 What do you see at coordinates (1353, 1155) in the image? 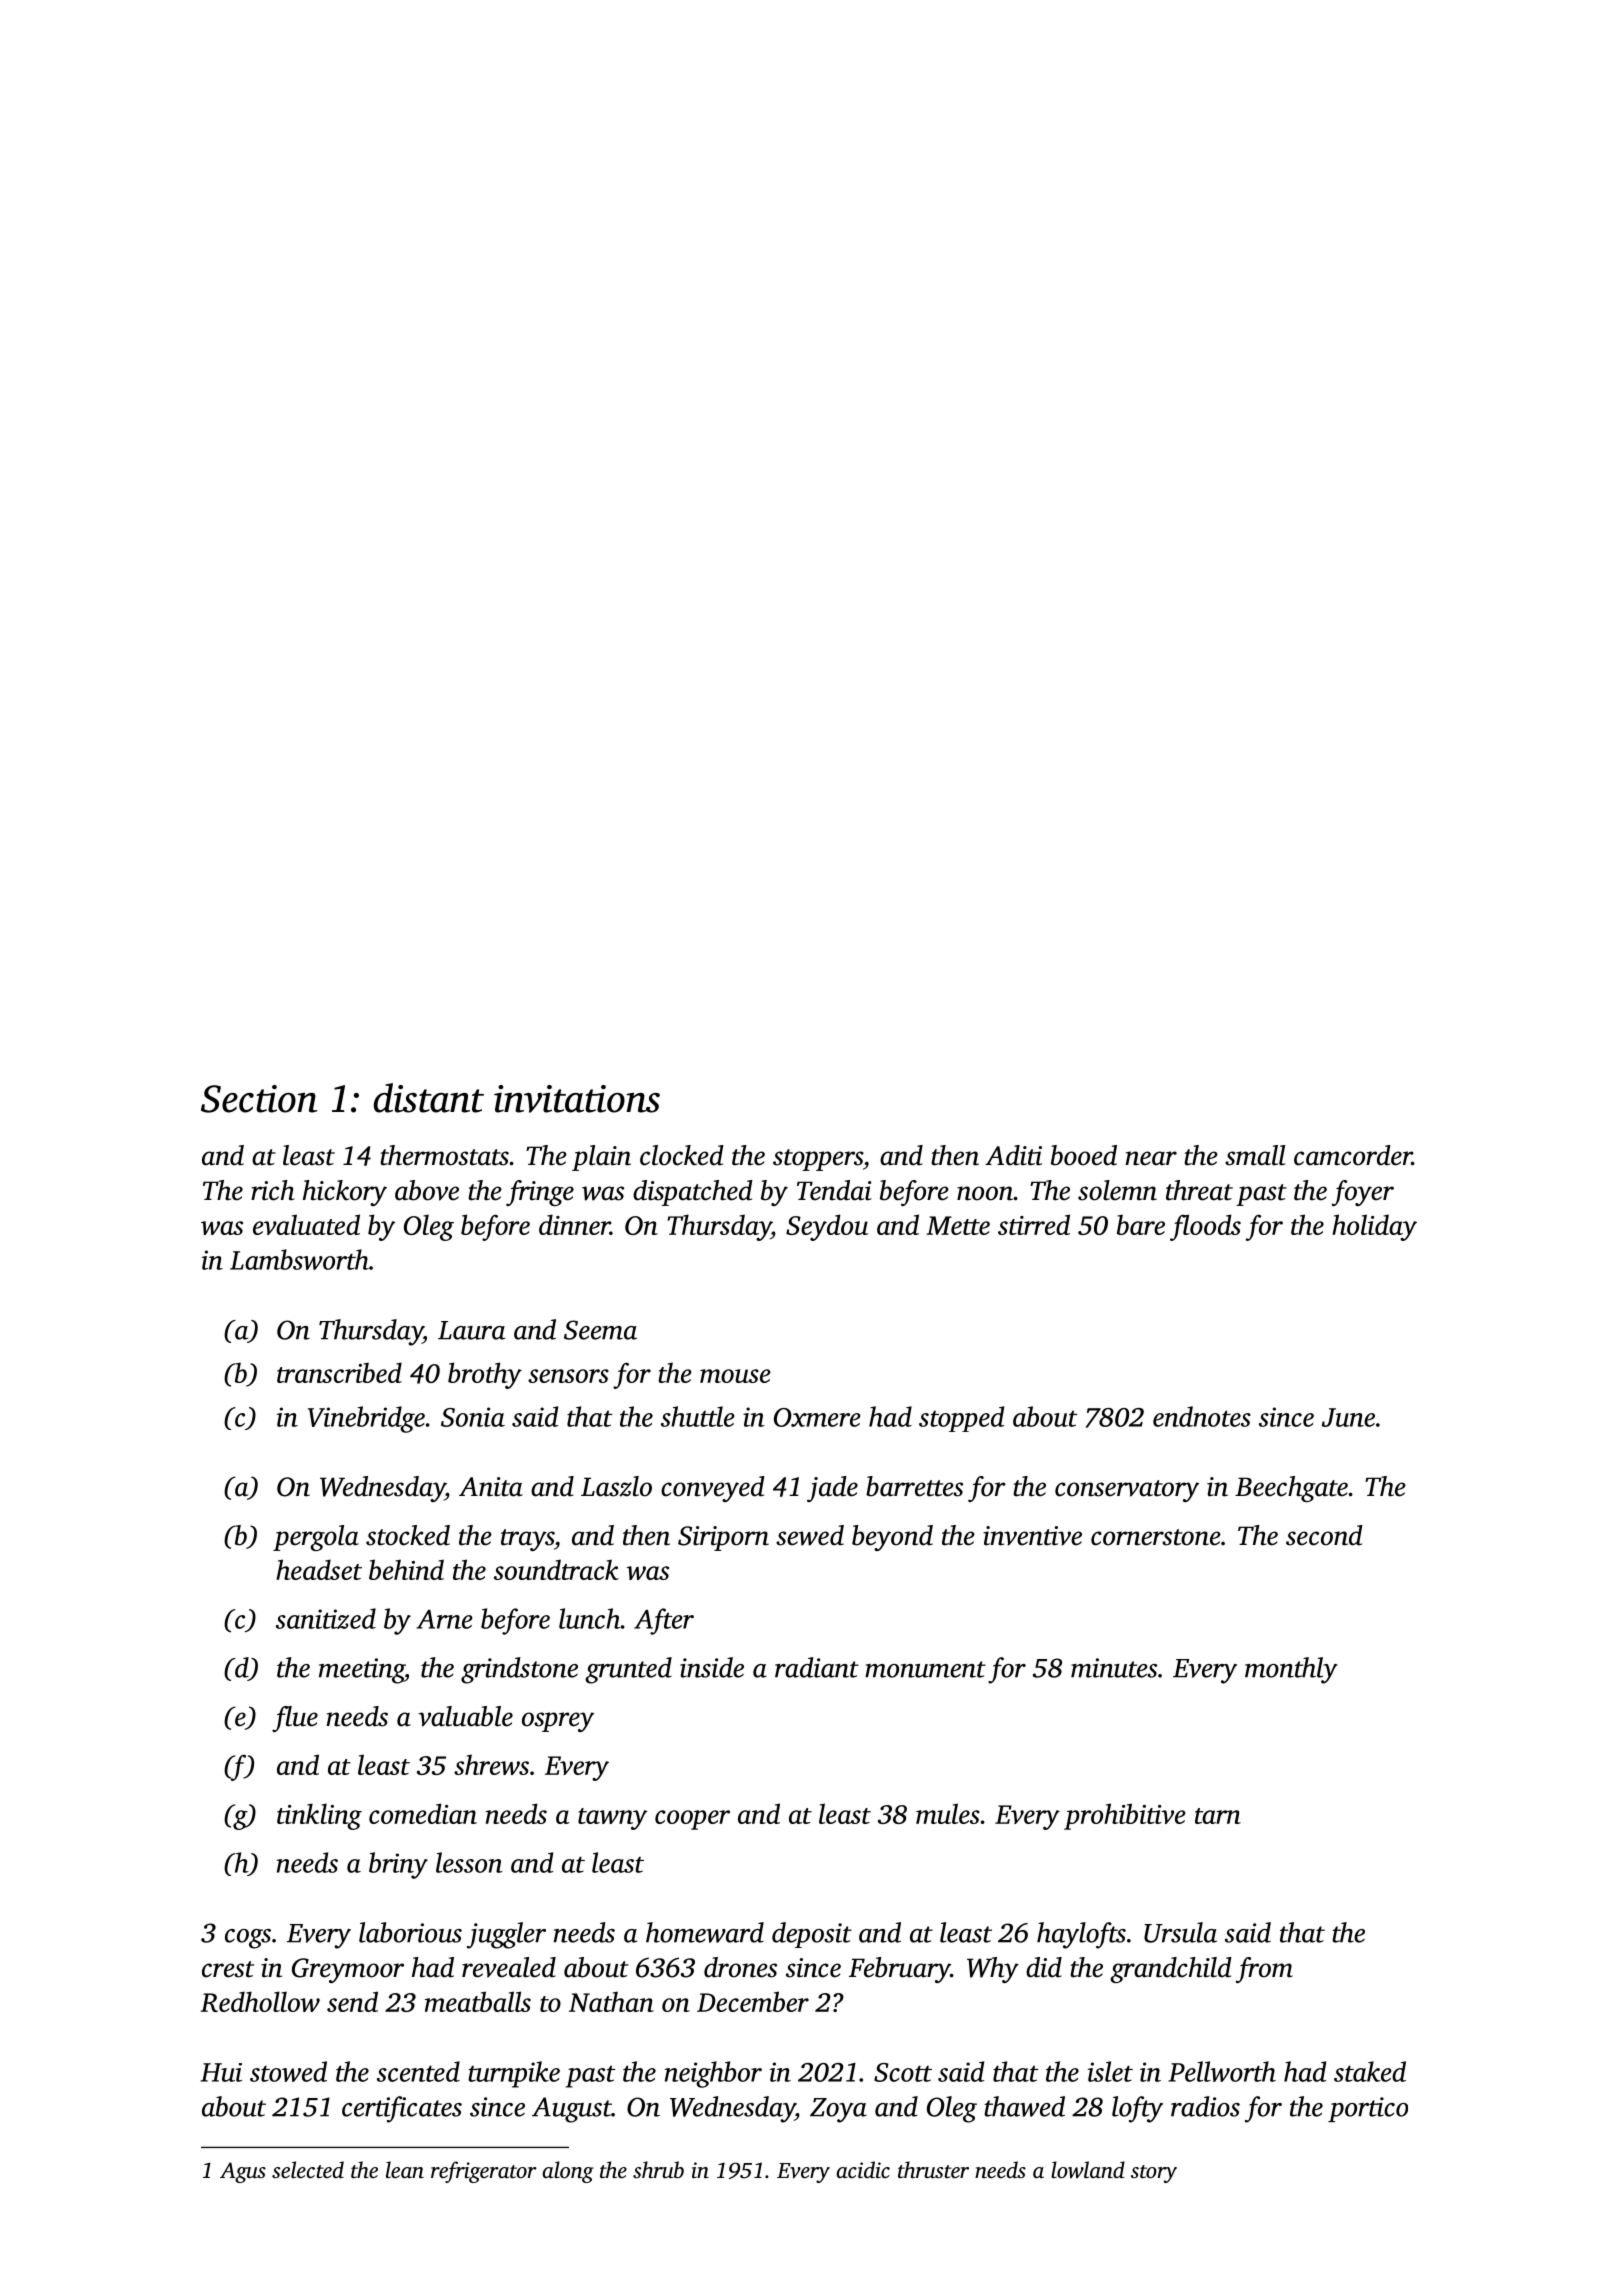
I see `camcorder` at bounding box center [1353, 1155].
